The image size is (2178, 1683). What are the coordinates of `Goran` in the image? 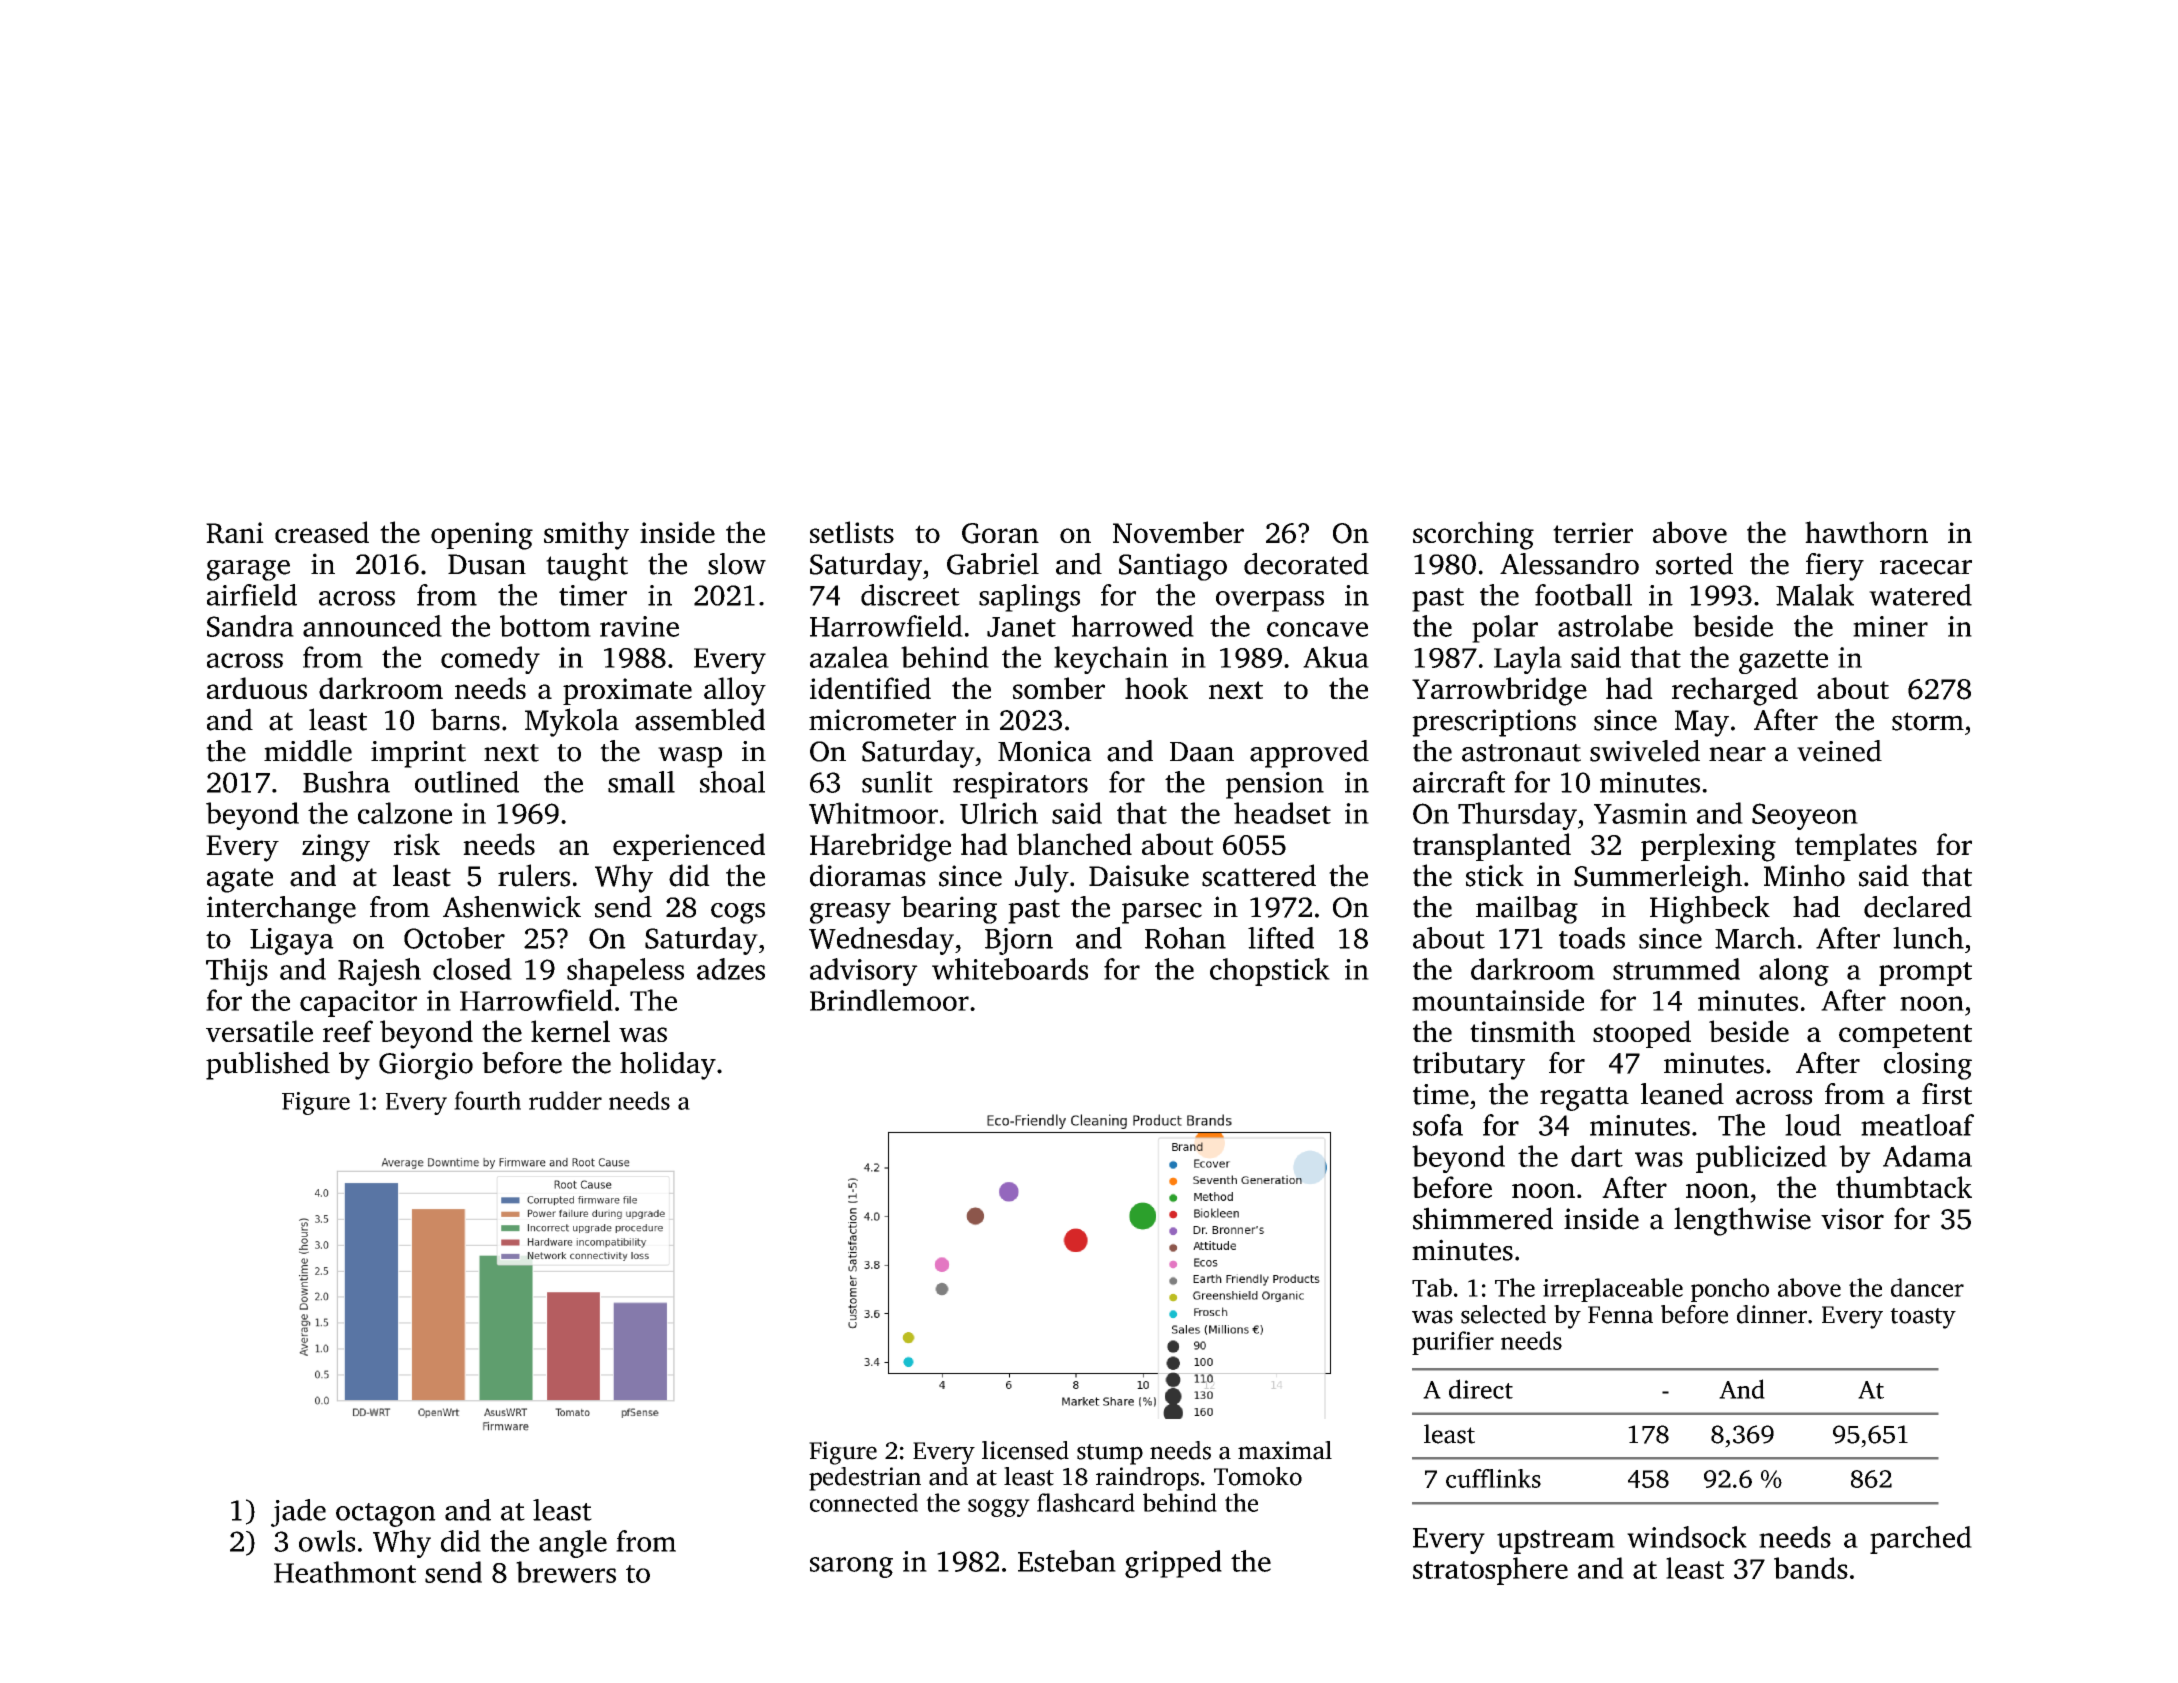 It's located at (1000, 533).
